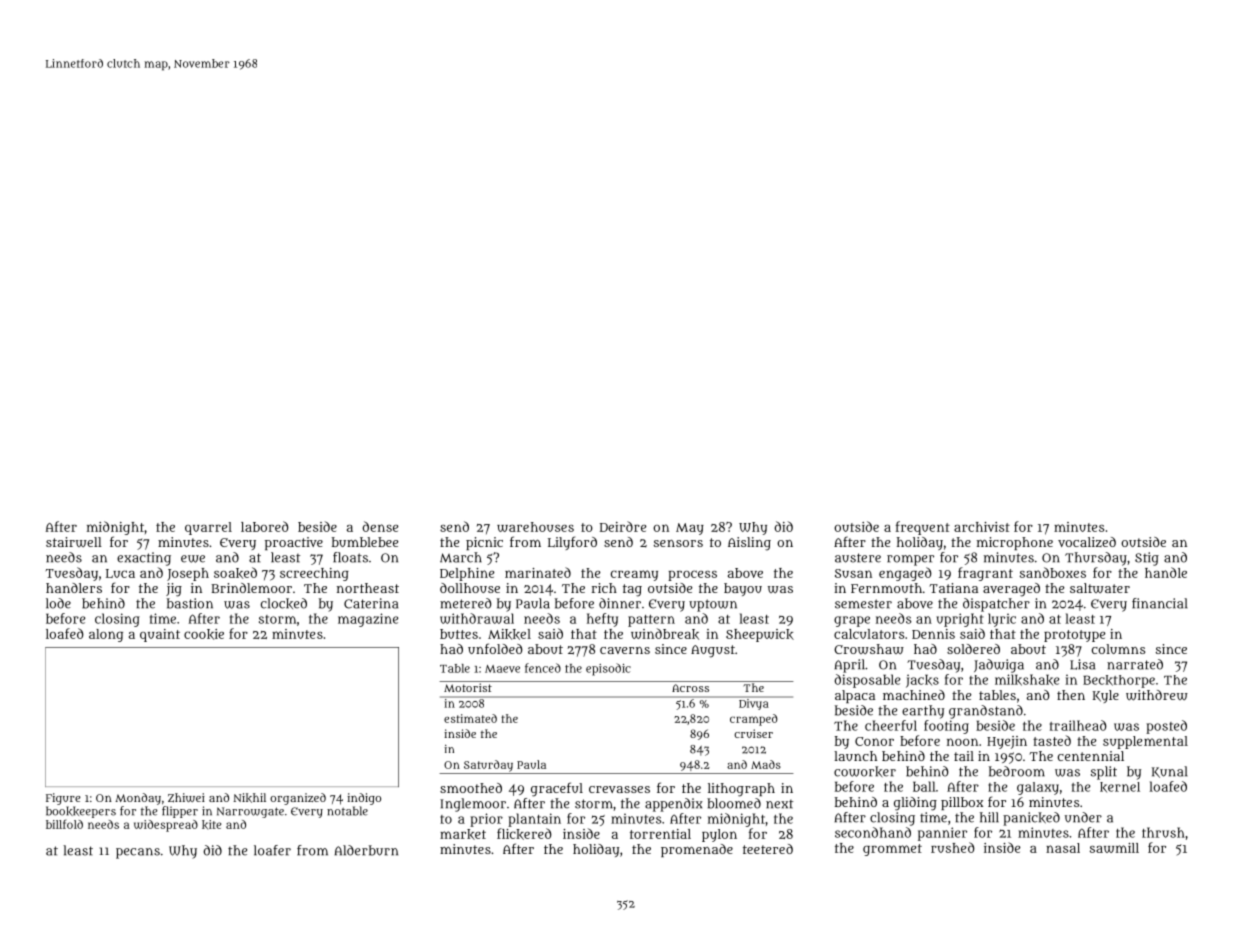 The width and height of the page is (1233, 952). What do you see at coordinates (186, 797) in the page?
I see `Zhiwei` at bounding box center [186, 797].
